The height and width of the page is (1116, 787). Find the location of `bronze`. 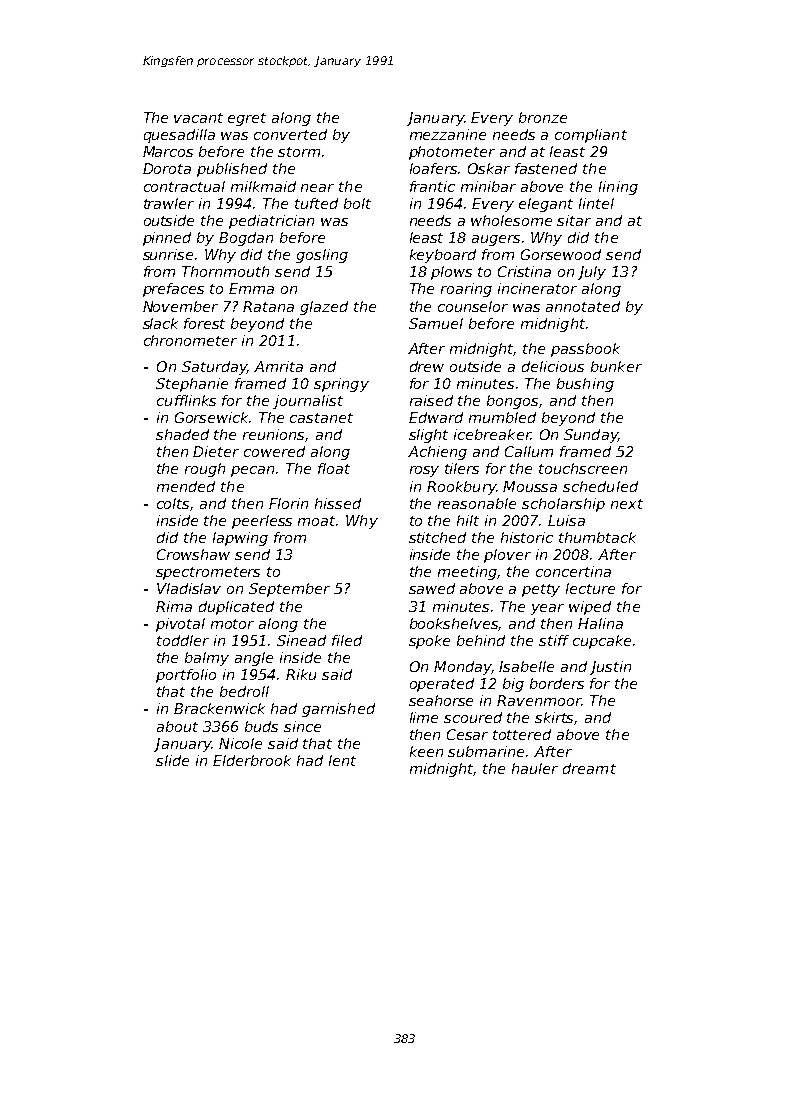

bronze is located at coordinates (543, 117).
